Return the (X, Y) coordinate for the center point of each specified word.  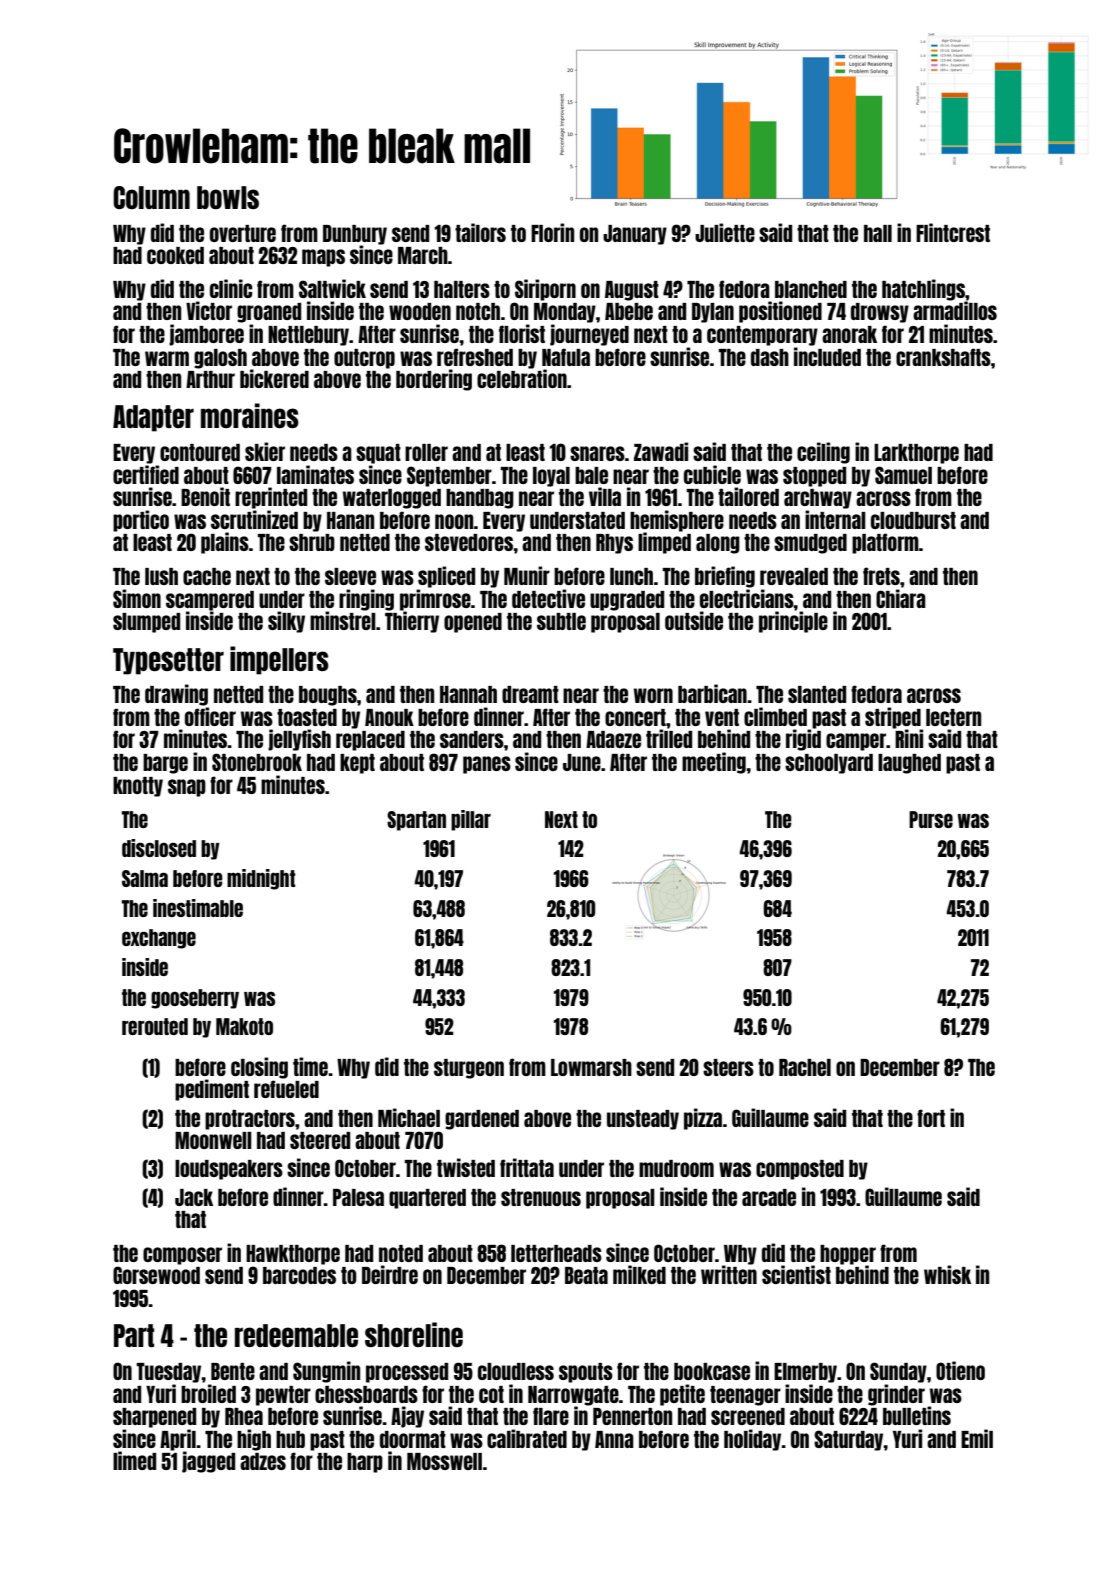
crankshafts (943, 357)
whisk (947, 1274)
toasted (307, 717)
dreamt (530, 694)
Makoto (244, 1026)
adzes (263, 1461)
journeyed (589, 335)
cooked (175, 255)
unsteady (643, 1120)
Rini (909, 738)
